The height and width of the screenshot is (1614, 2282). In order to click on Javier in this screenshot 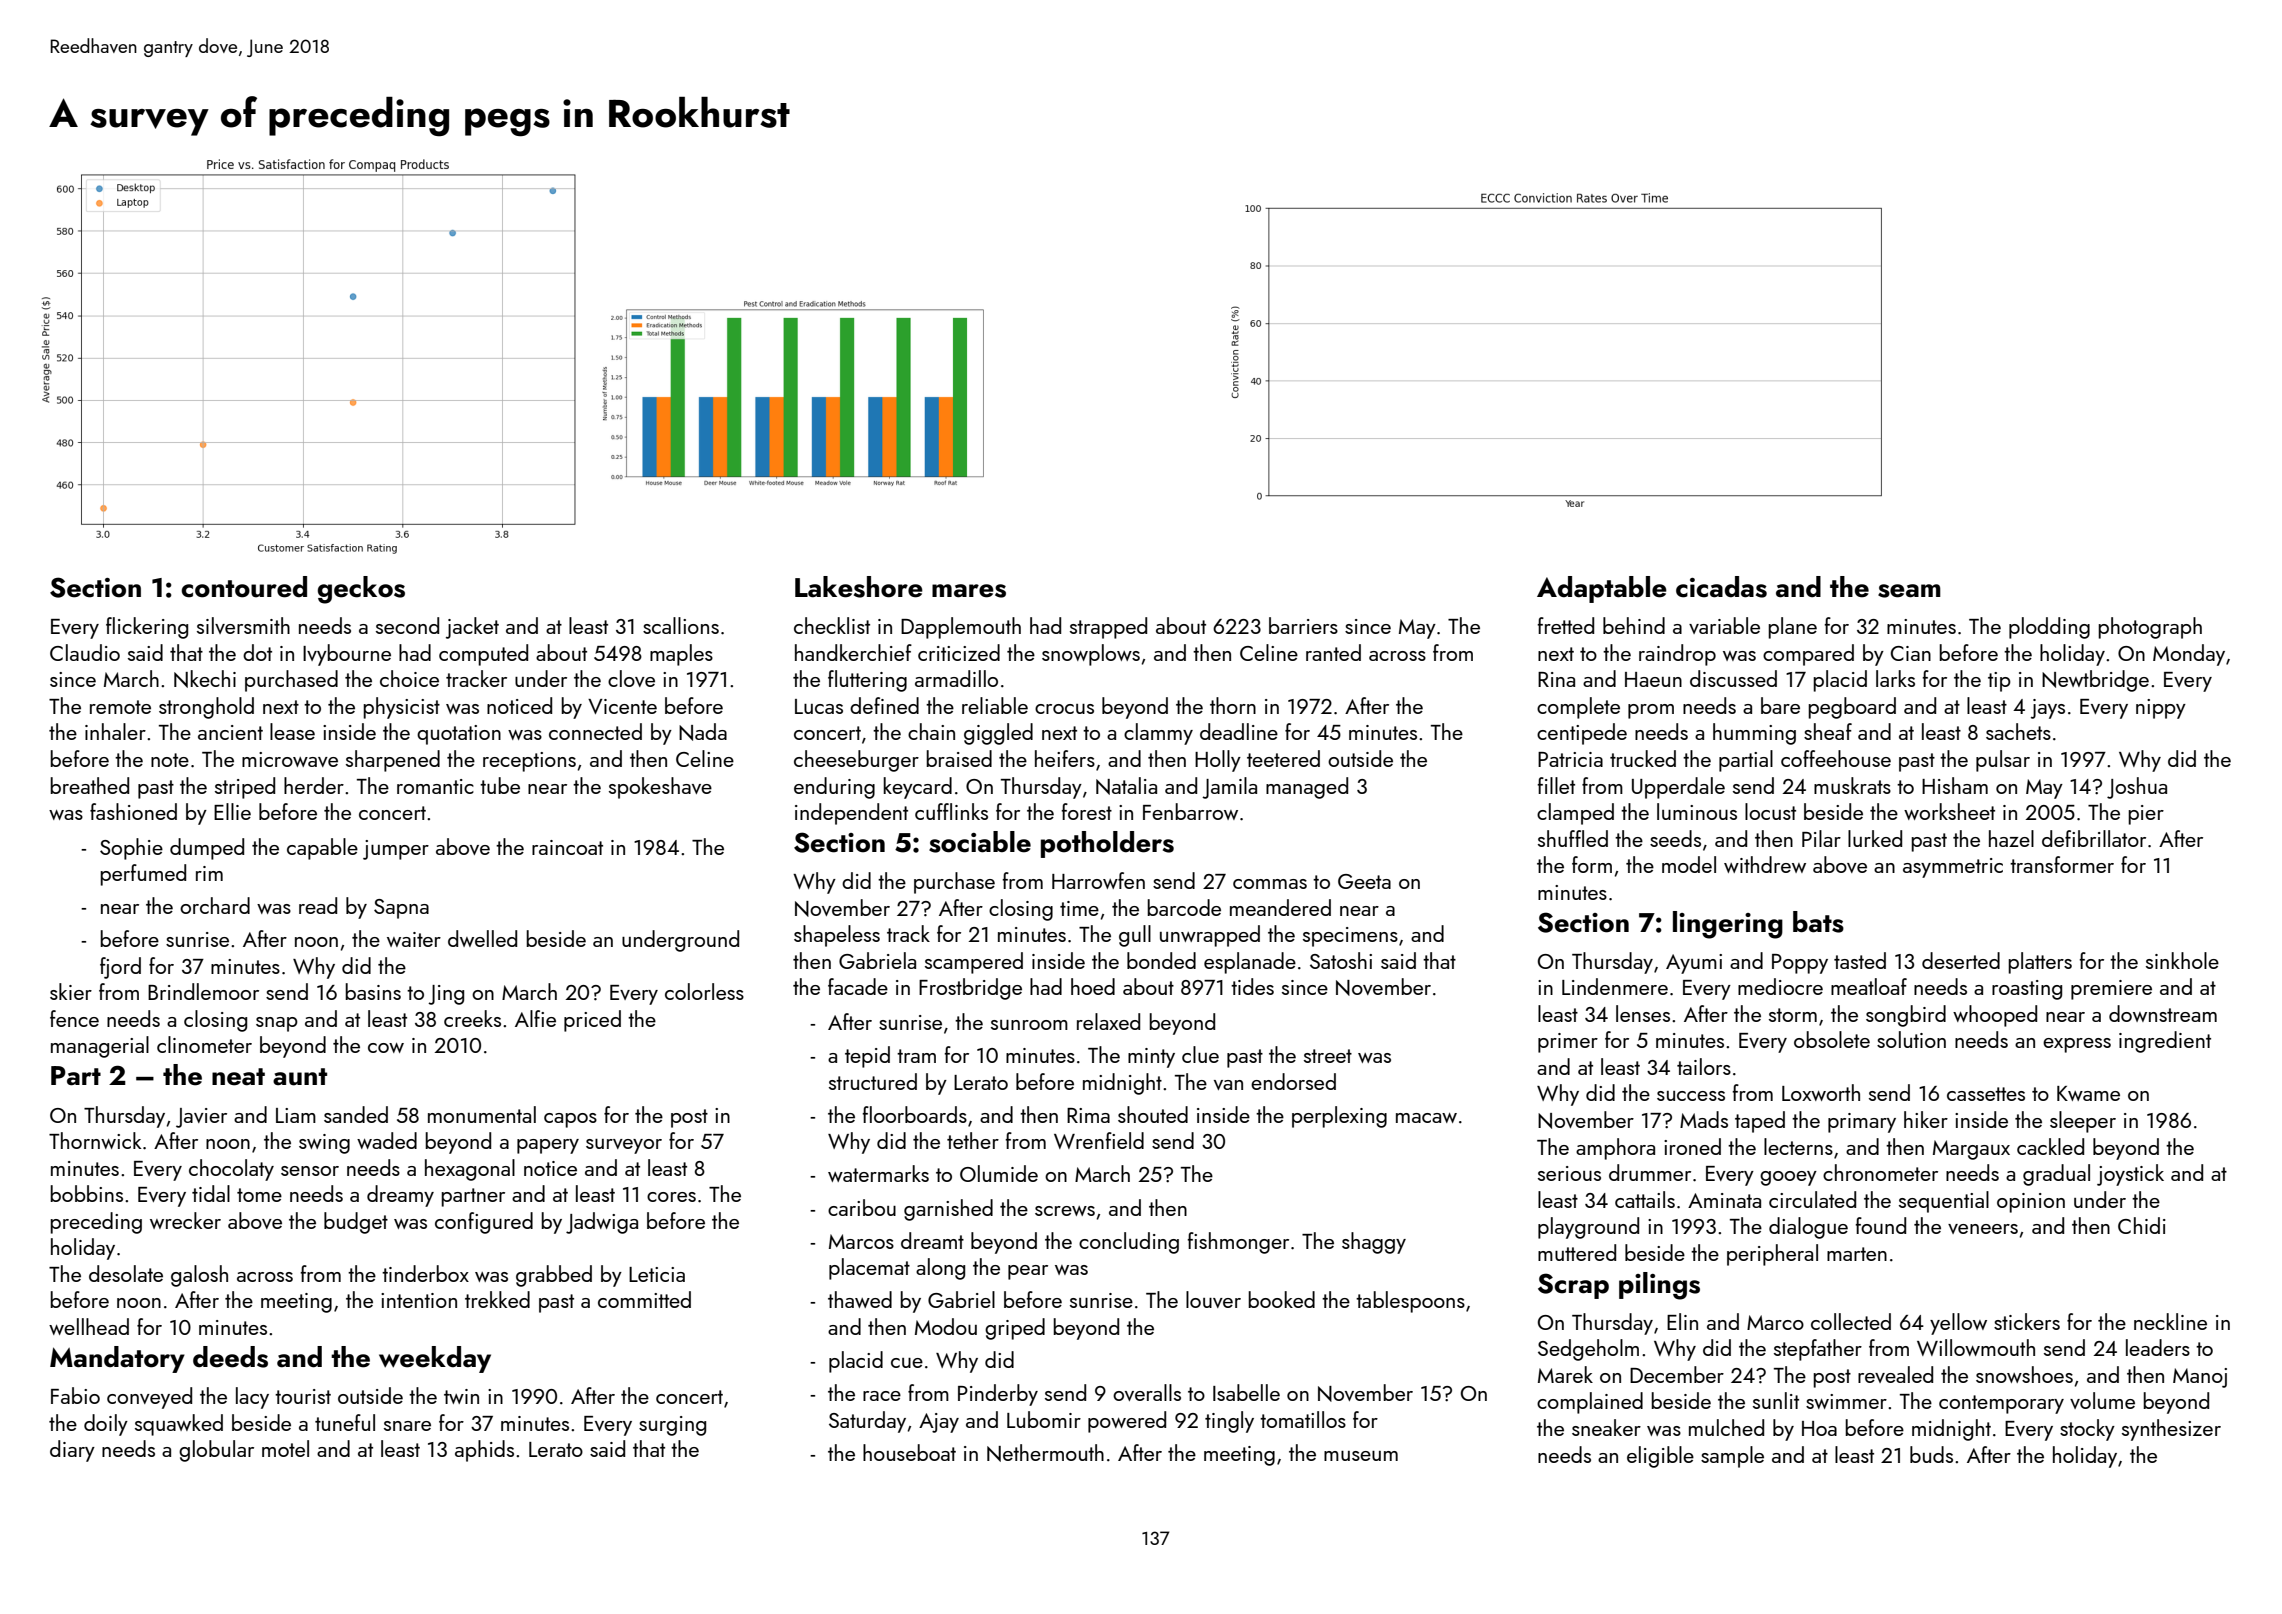, I will do `click(201, 1118)`.
